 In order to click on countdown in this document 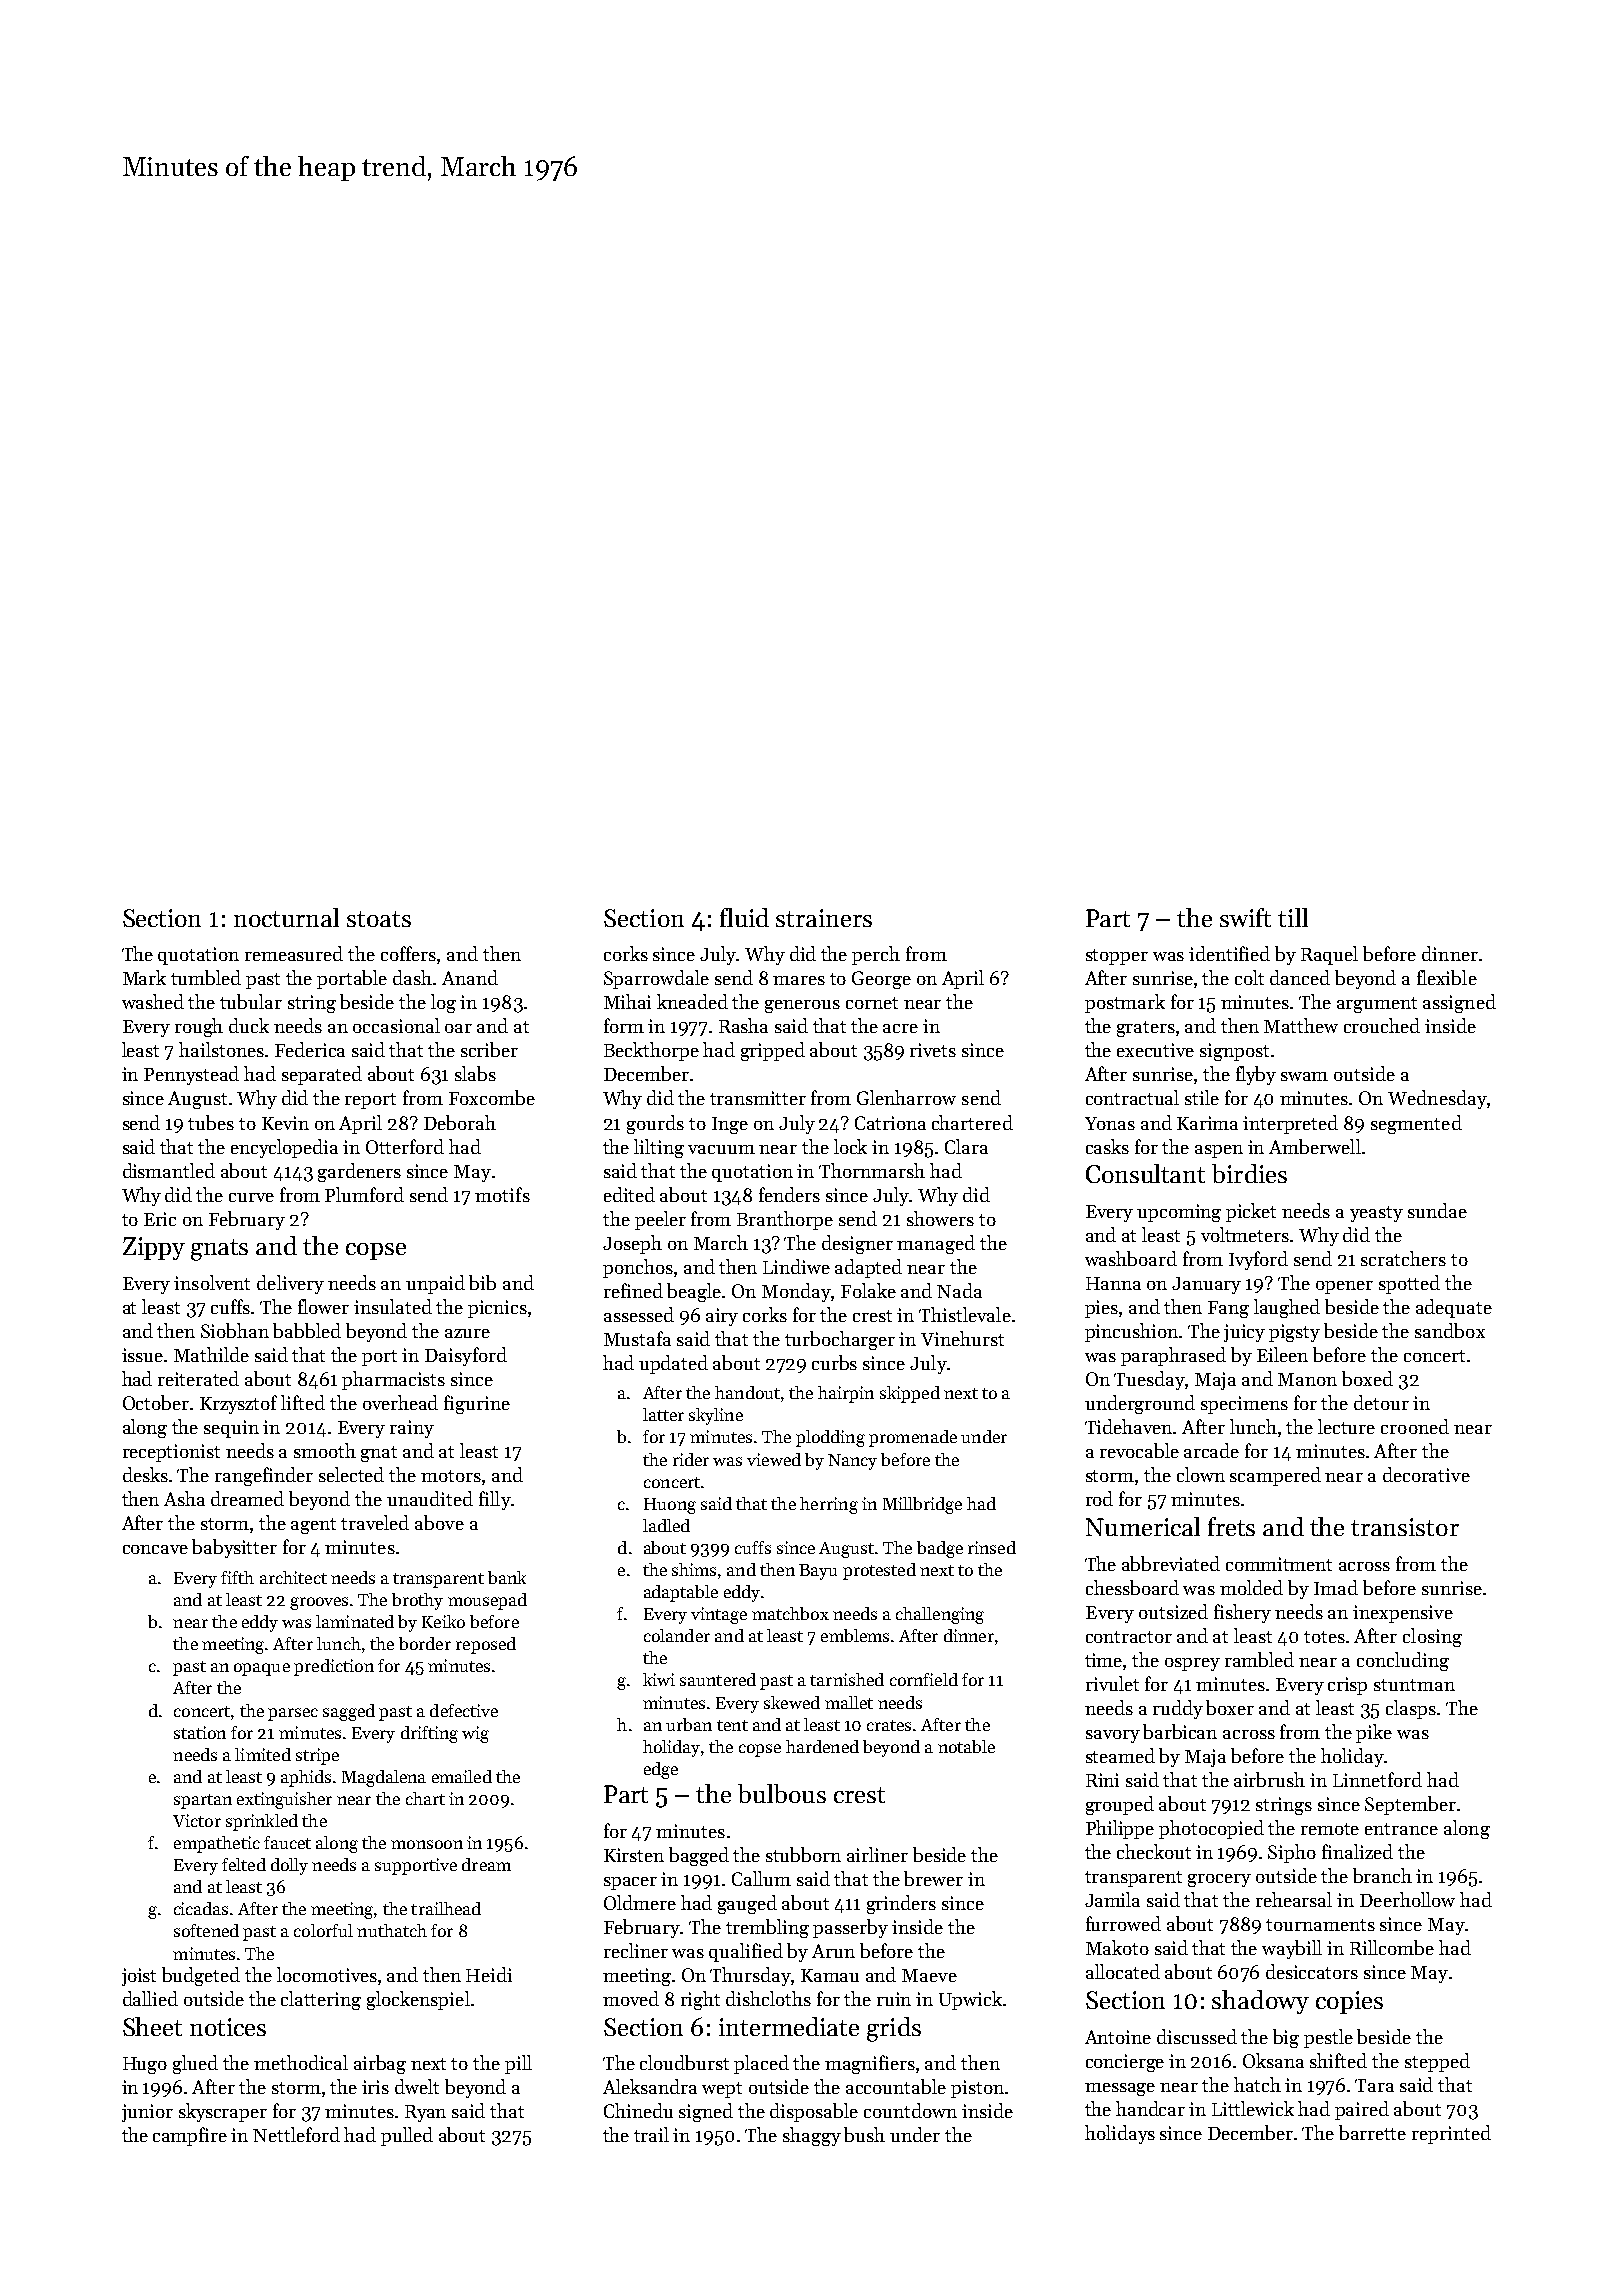, I will do `click(910, 2110)`.
